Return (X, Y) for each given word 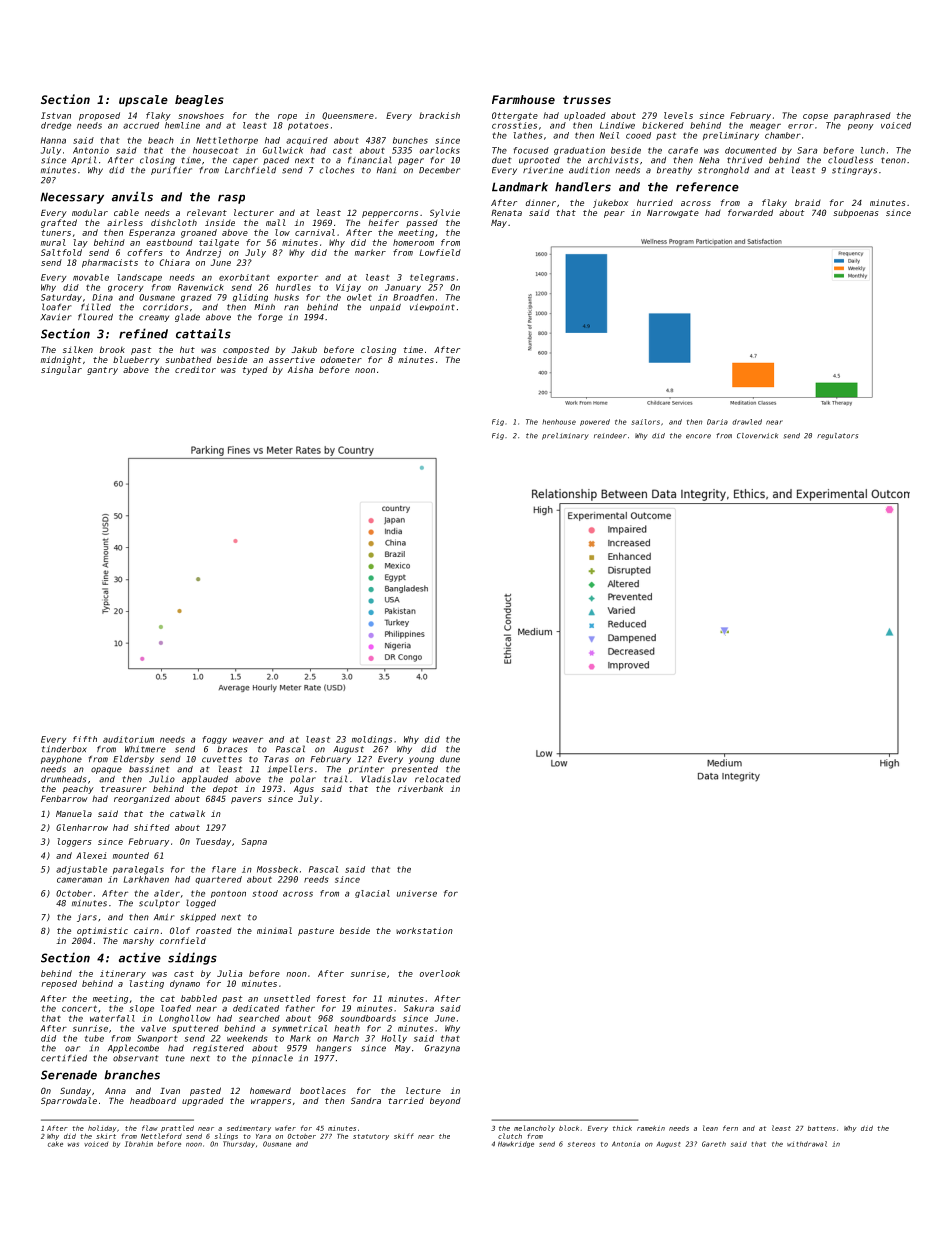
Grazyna (442, 1049)
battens (822, 1128)
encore (698, 436)
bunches (410, 140)
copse (815, 117)
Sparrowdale (69, 1101)
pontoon (228, 894)
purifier (171, 171)
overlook (440, 973)
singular (61, 370)
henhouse (559, 422)
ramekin (651, 1128)
